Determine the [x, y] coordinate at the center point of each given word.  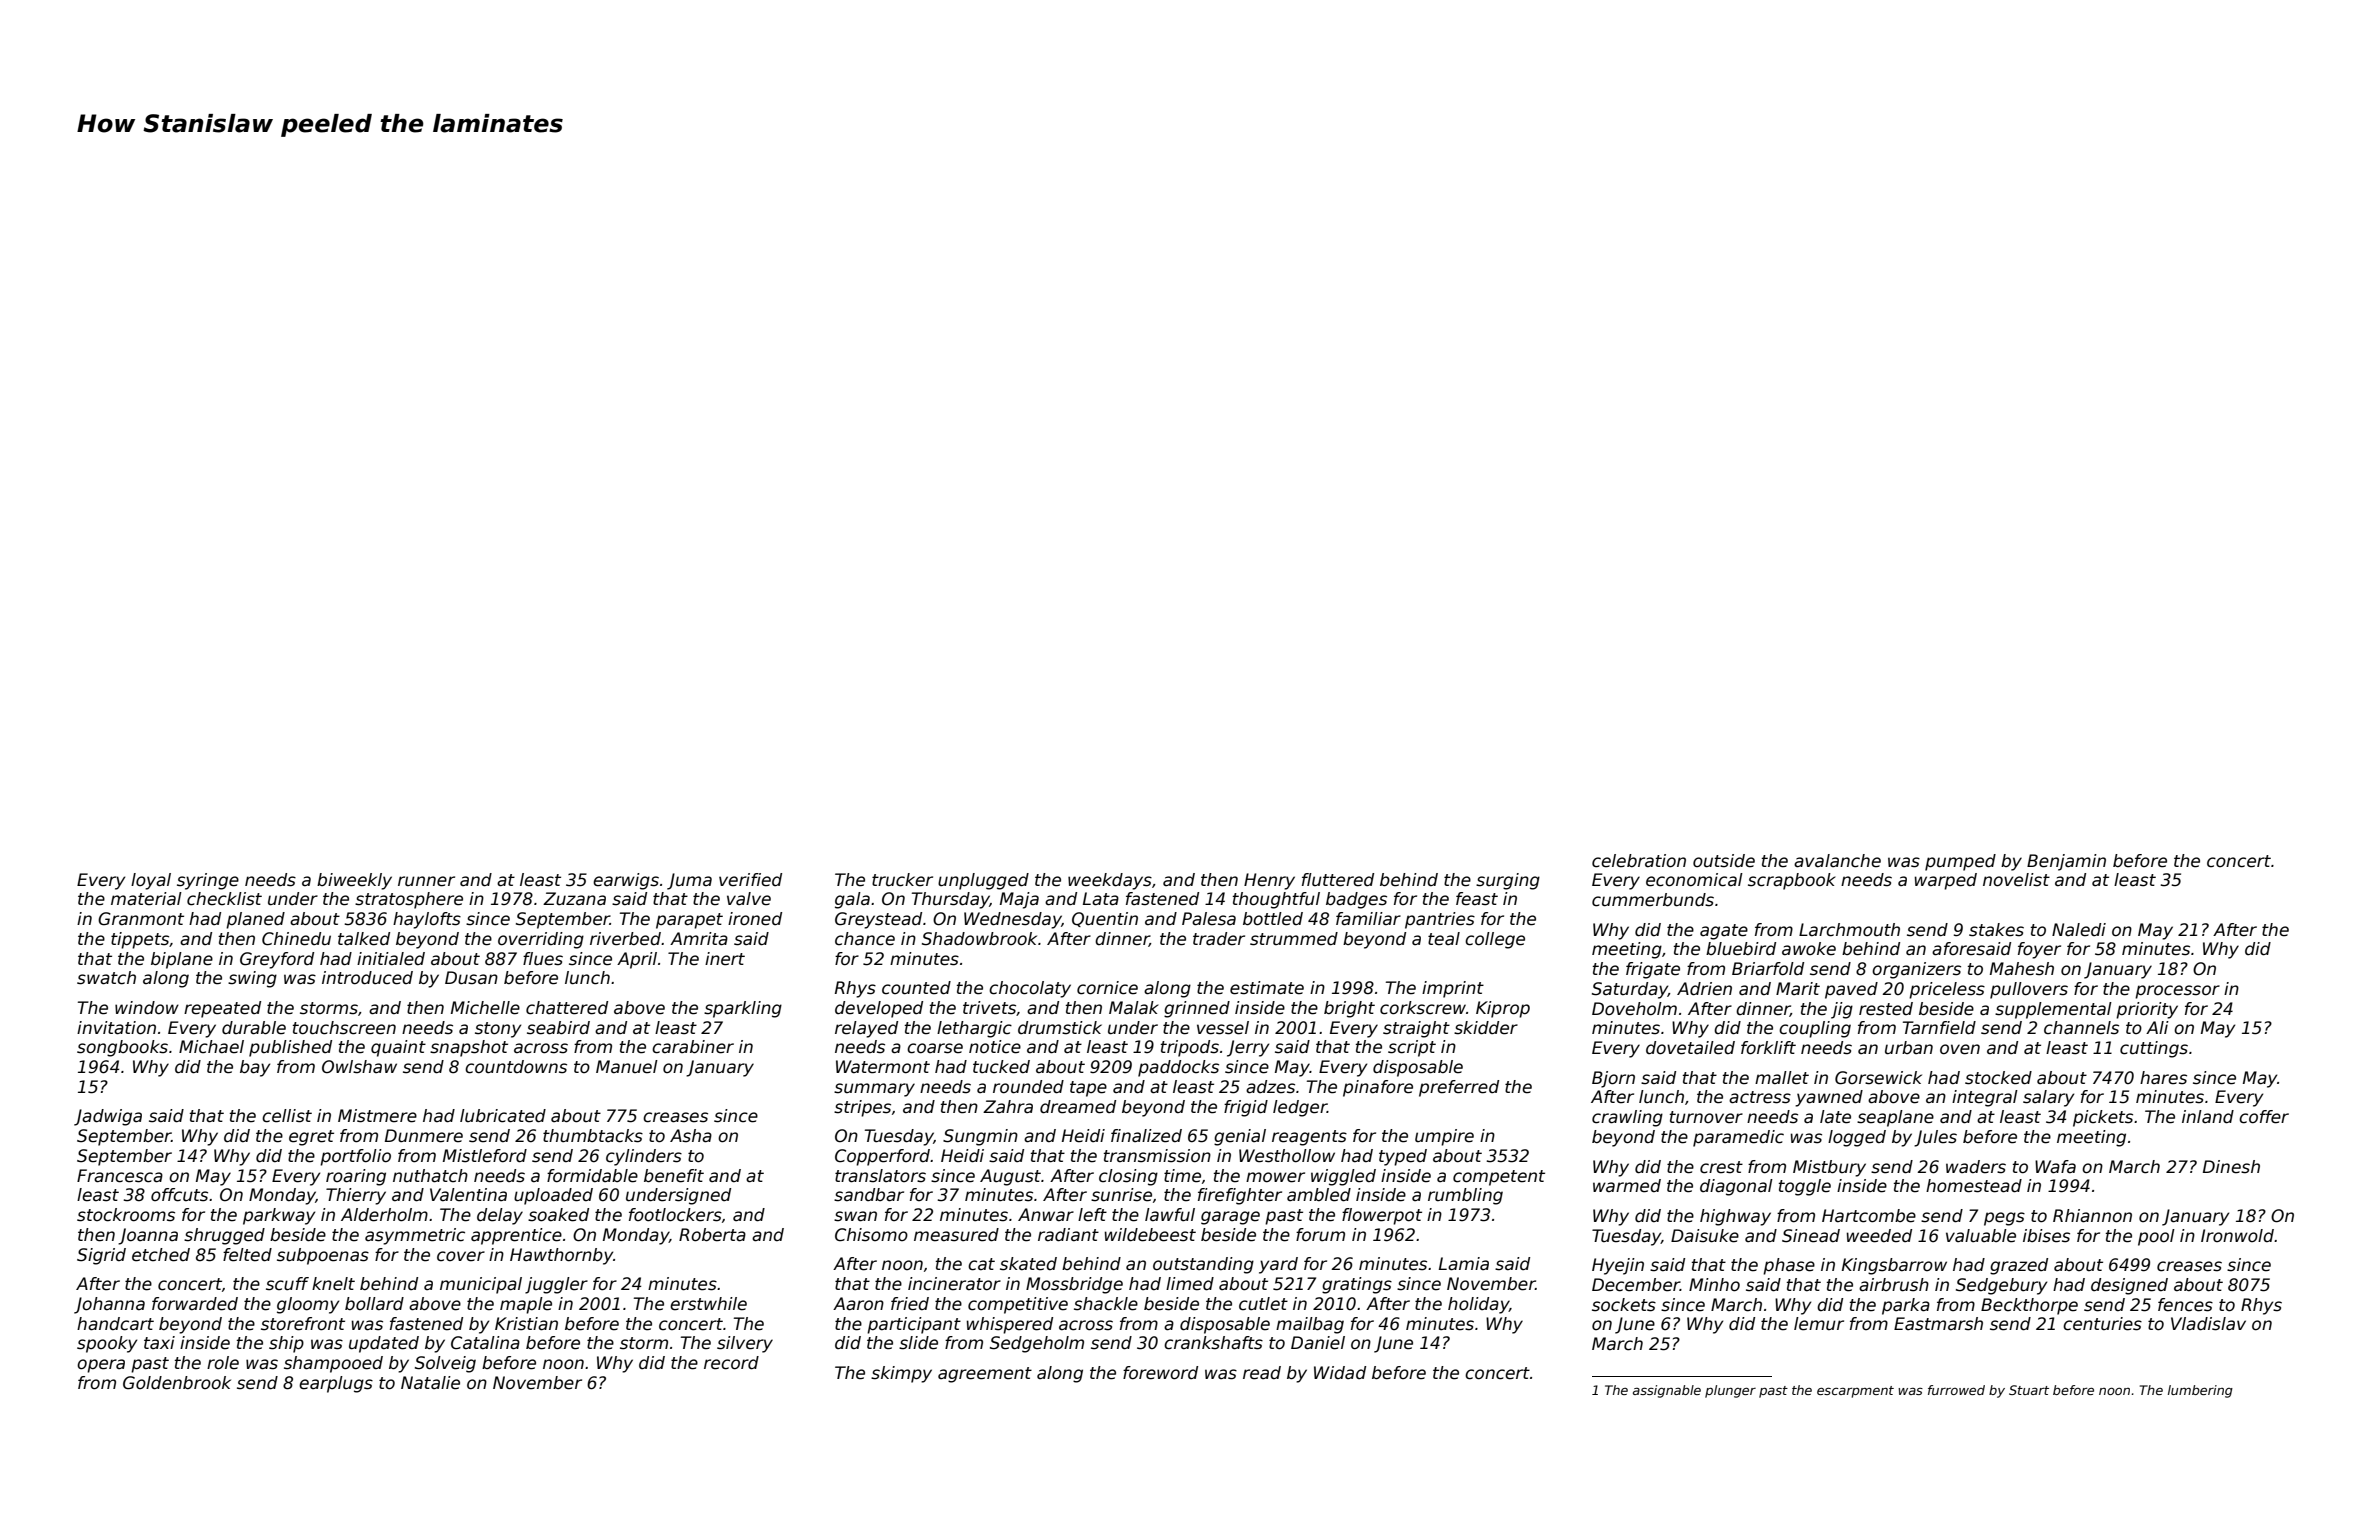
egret [311, 1138]
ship [286, 1344]
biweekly [354, 881]
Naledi [2079, 930]
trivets [989, 1008]
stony [498, 1030]
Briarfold [1768, 969]
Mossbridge [1074, 1285]
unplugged [983, 881]
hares [2163, 1078]
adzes [1270, 1087]
